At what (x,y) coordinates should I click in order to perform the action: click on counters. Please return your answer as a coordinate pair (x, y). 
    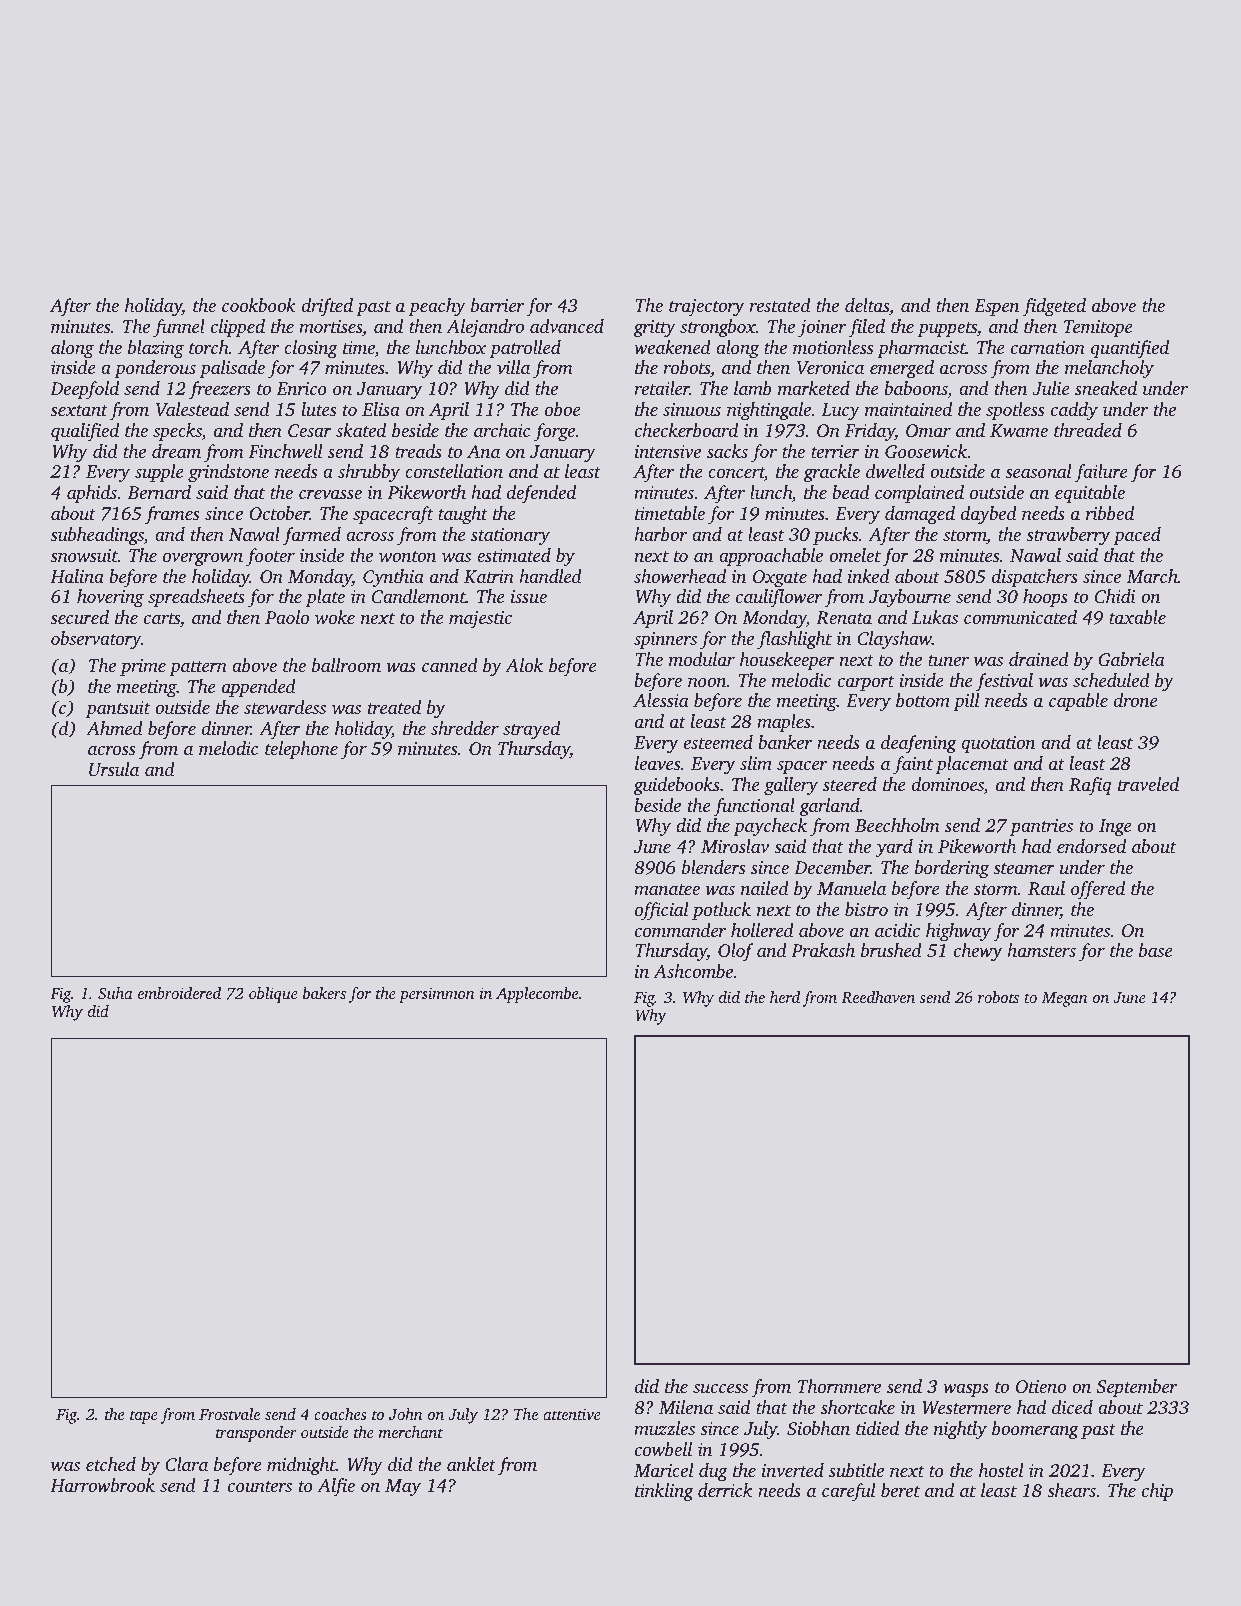
    Looking at the image, I should click on (260, 1486).
